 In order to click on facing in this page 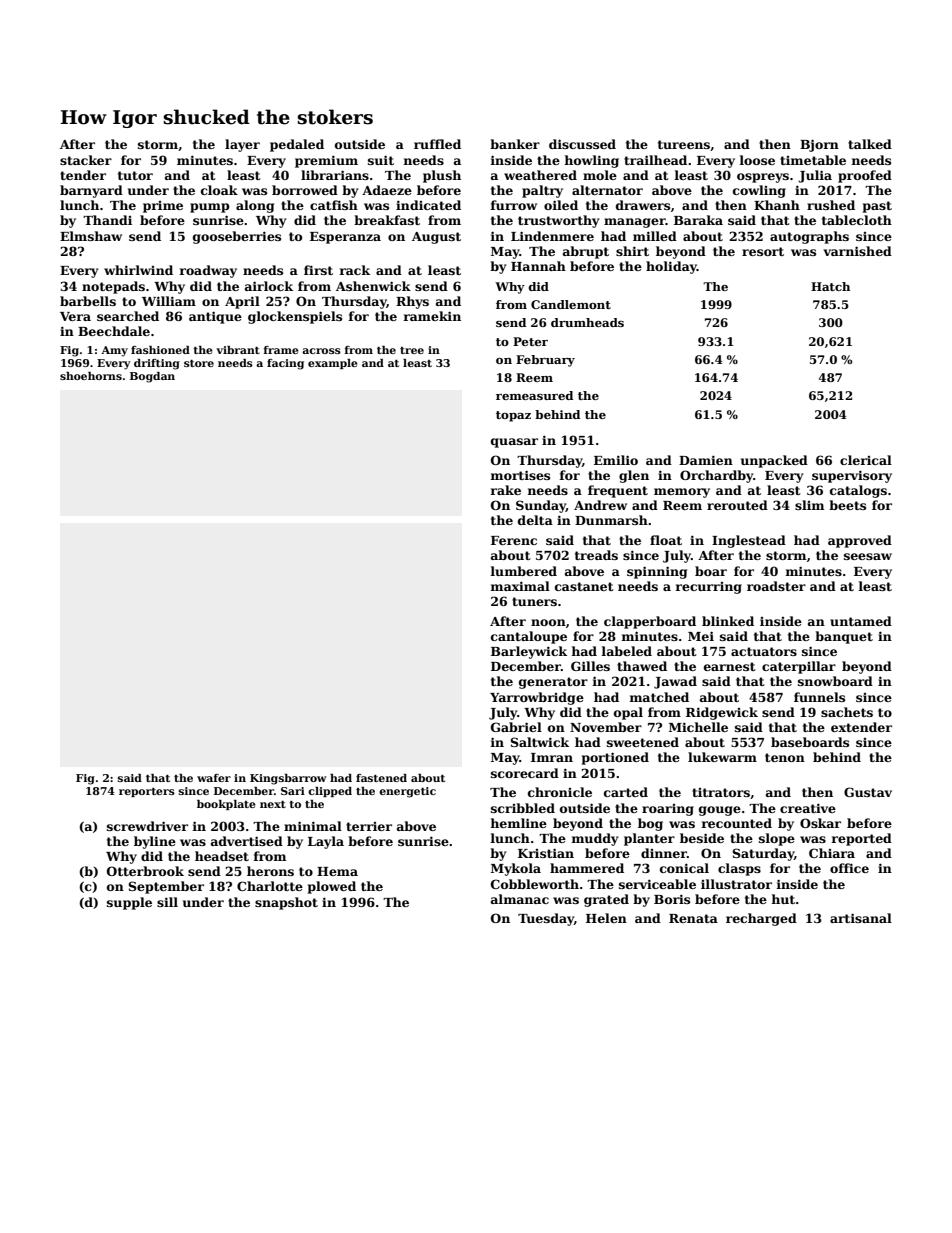, I will do `click(285, 364)`.
